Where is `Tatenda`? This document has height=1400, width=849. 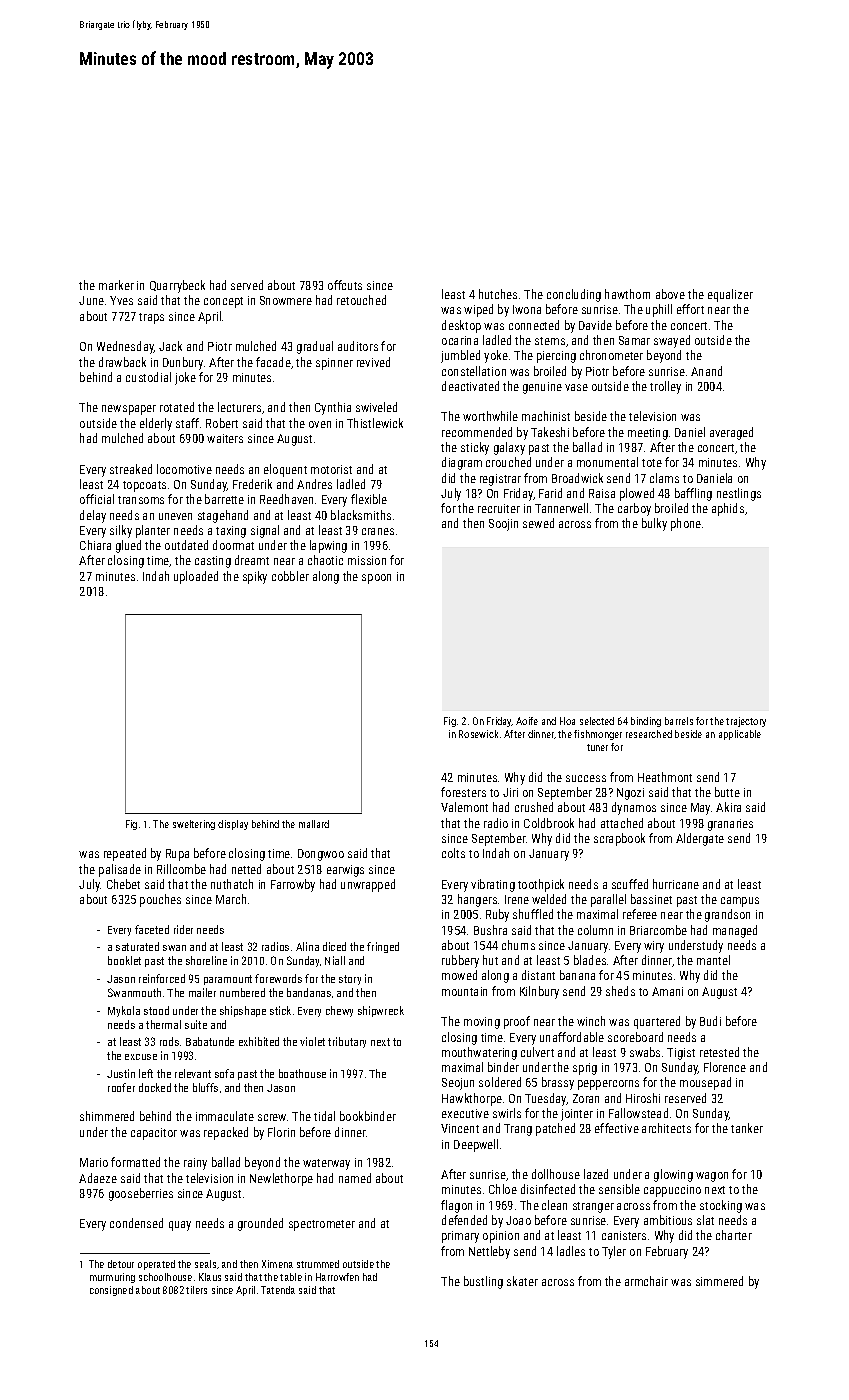
Tatenda is located at coordinates (278, 1290).
